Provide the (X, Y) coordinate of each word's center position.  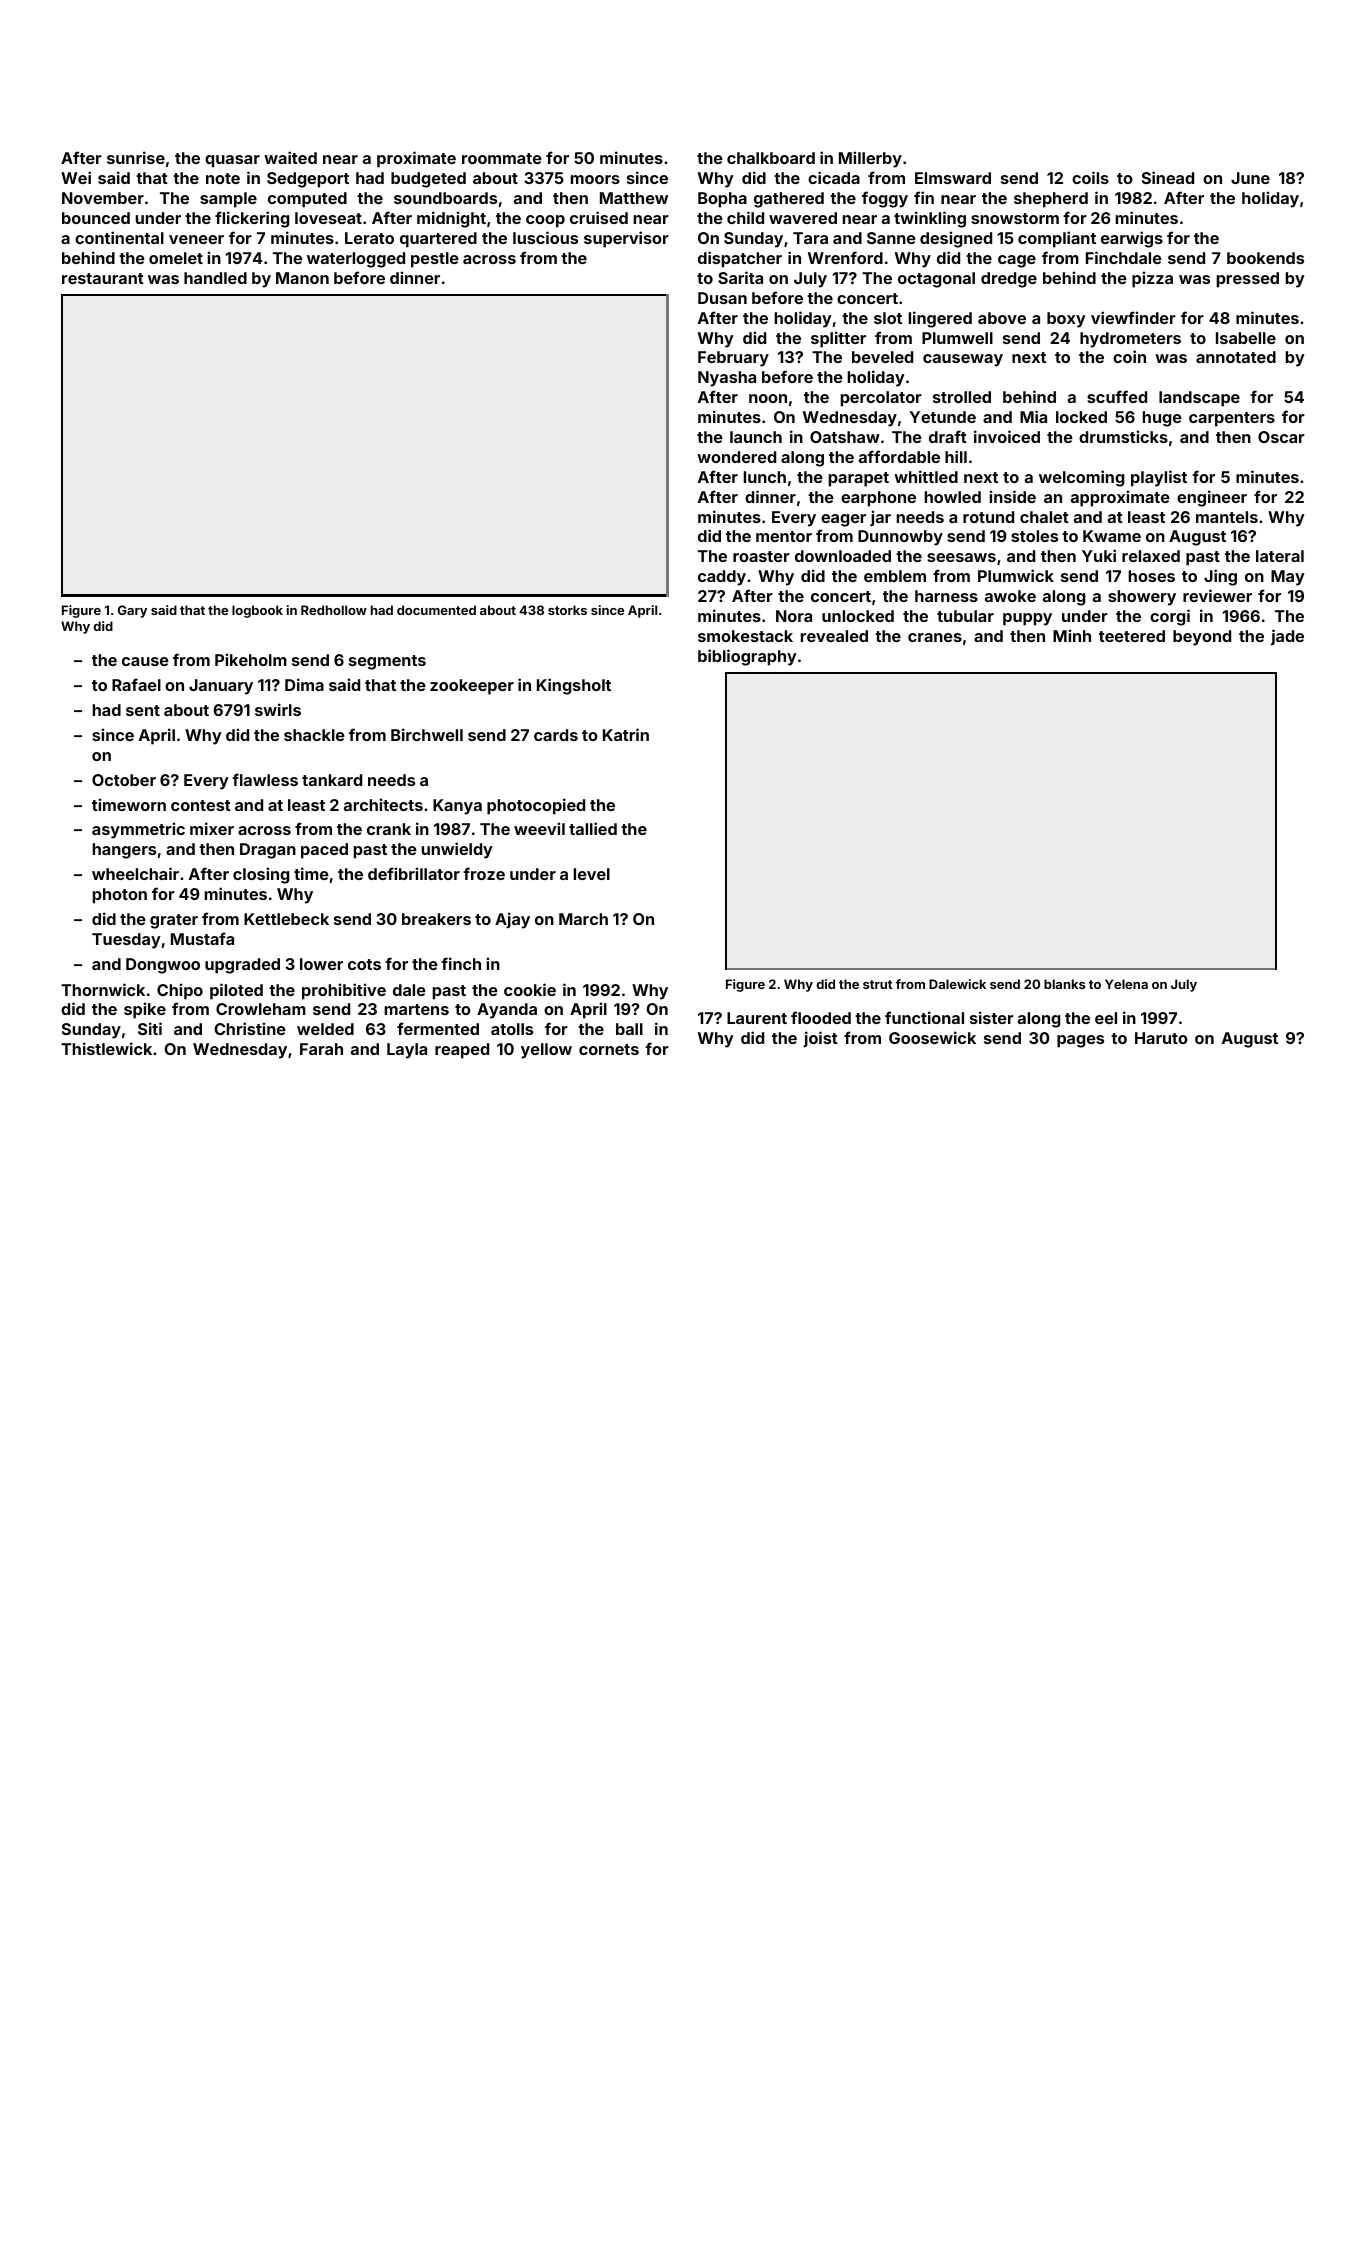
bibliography (747, 657)
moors (595, 179)
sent (143, 710)
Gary (132, 611)
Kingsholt (574, 686)
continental (119, 237)
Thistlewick (106, 1048)
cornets (609, 1049)
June (1250, 178)
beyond (1202, 638)
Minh (1072, 635)
